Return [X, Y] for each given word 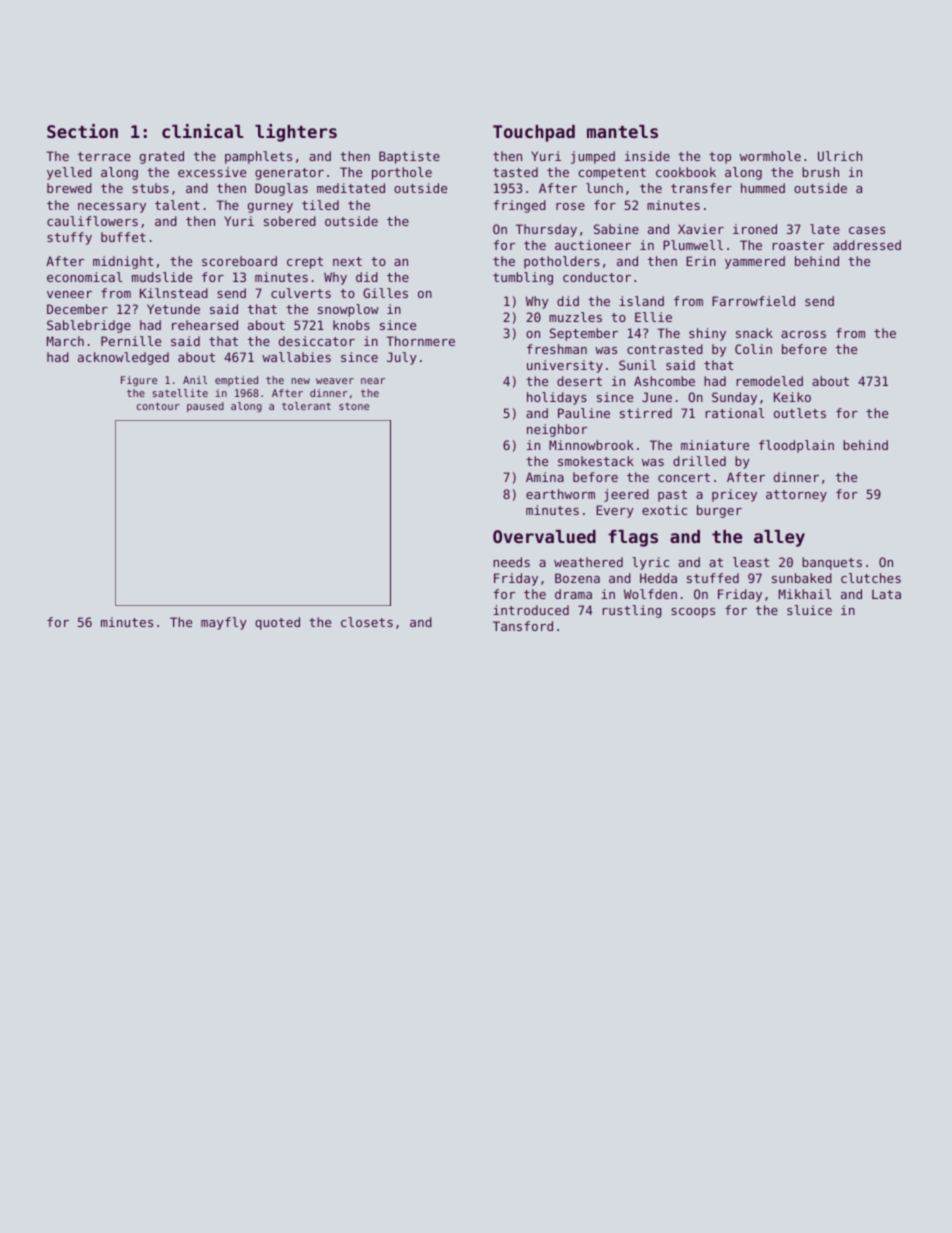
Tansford [523, 626]
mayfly [224, 623]
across [803, 334]
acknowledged [123, 358]
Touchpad [534, 133]
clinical [203, 131]
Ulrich [840, 156]
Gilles [385, 293]
